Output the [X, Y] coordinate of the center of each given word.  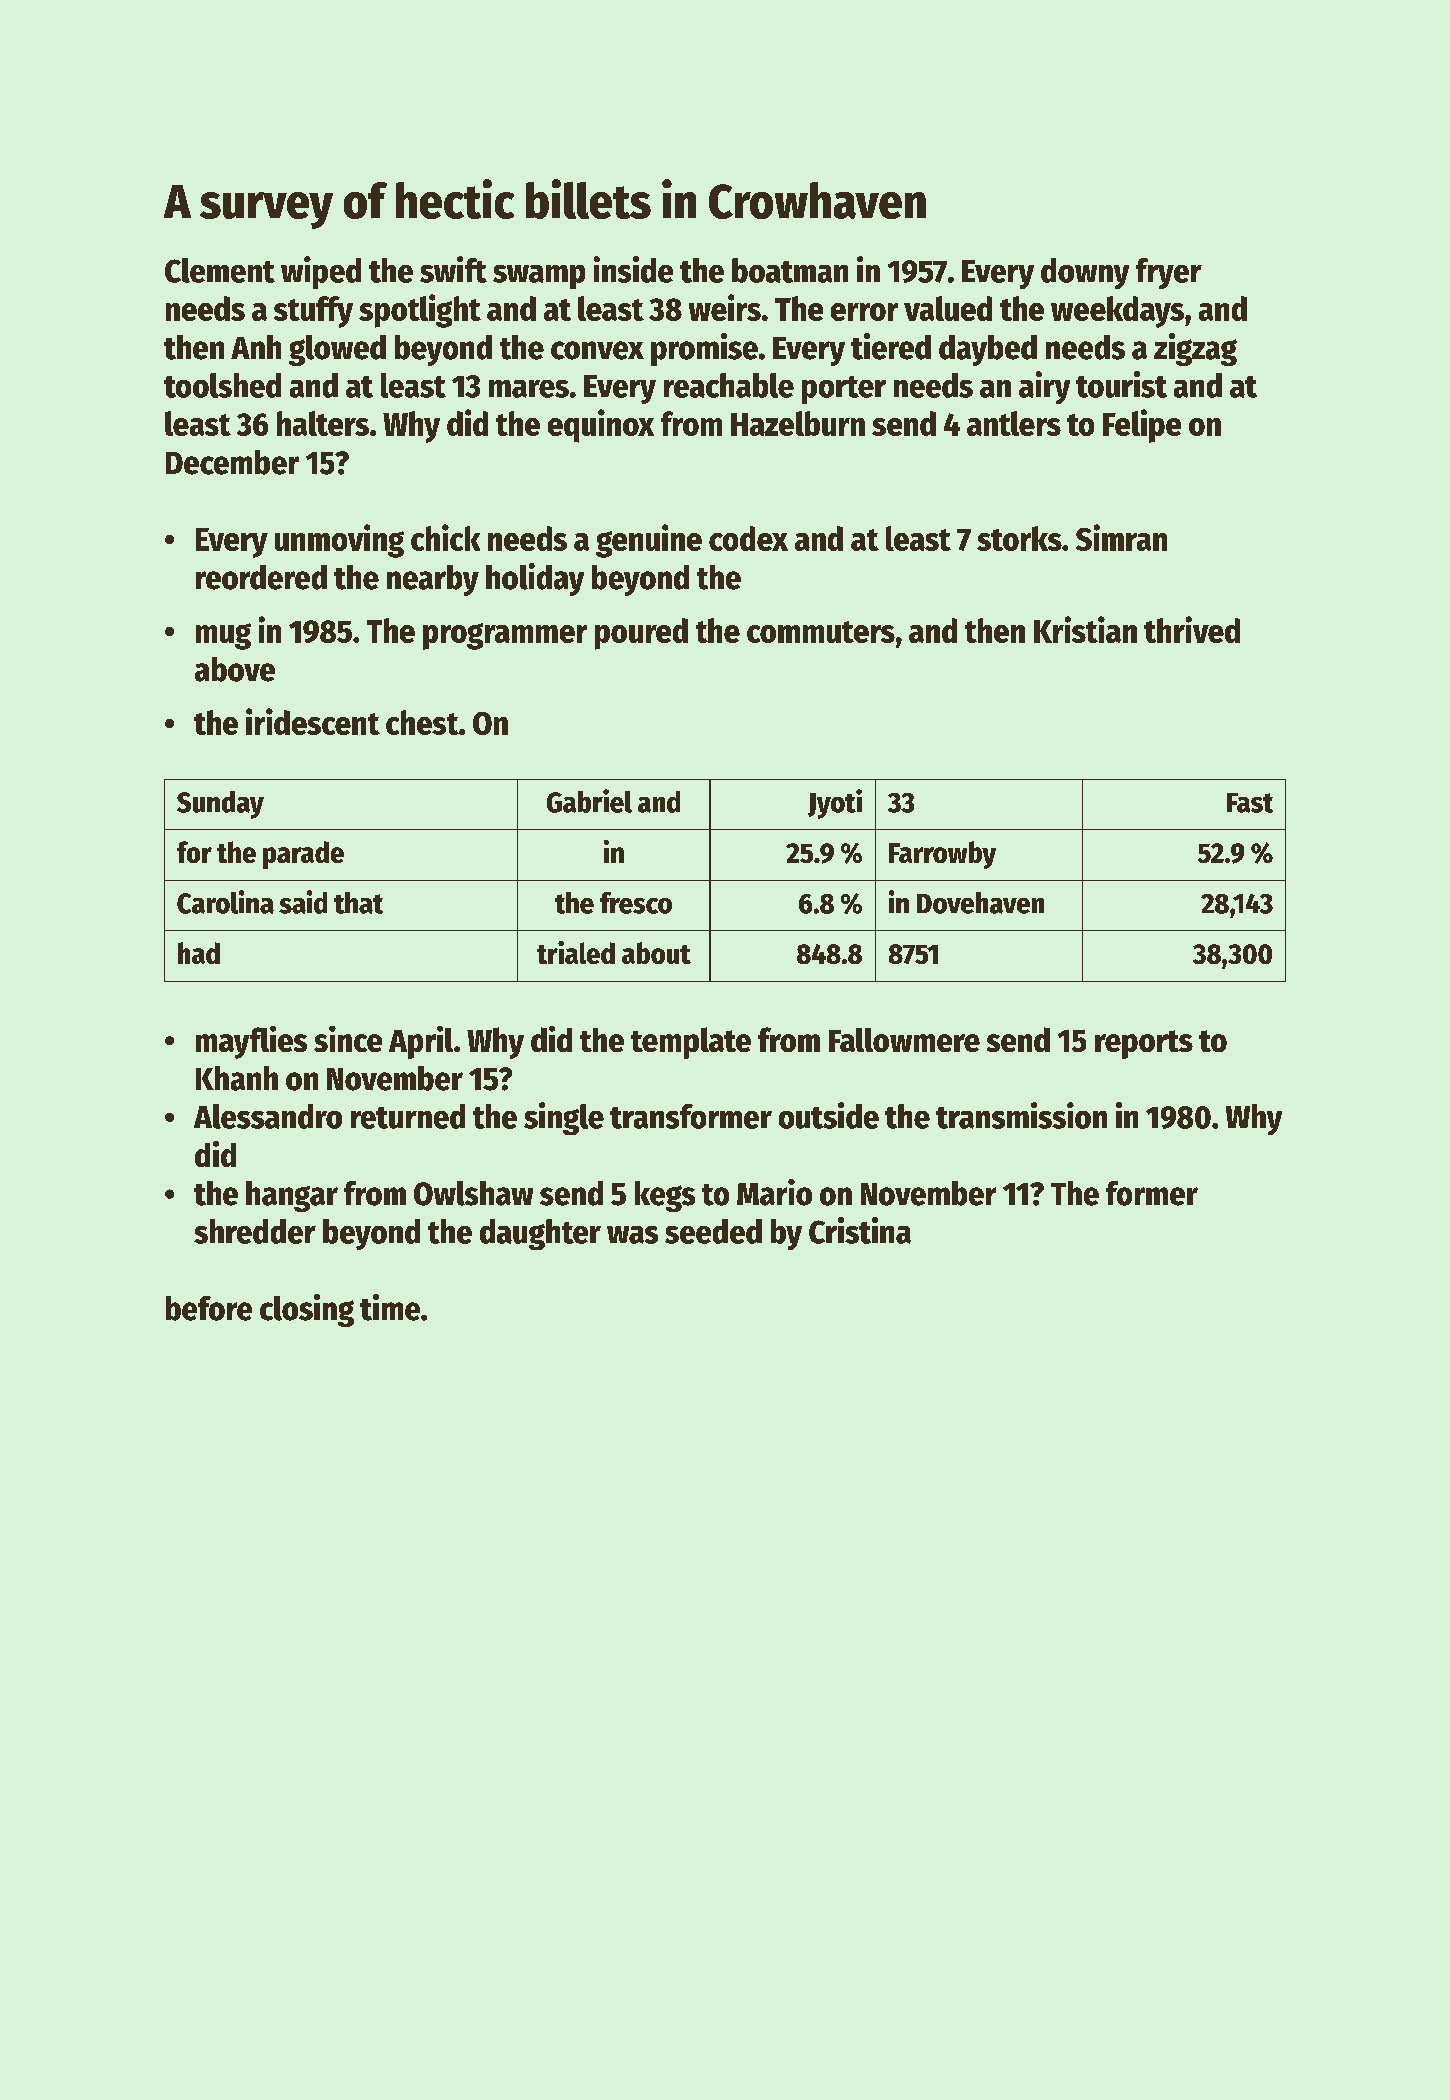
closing [307, 1310]
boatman [790, 270]
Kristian [1085, 629]
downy [1085, 273]
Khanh [237, 1078]
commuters [821, 632]
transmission [1021, 1115]
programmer [505, 636]
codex [748, 538]
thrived [1192, 629]
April [421, 1042]
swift [453, 269]
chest [422, 722]
